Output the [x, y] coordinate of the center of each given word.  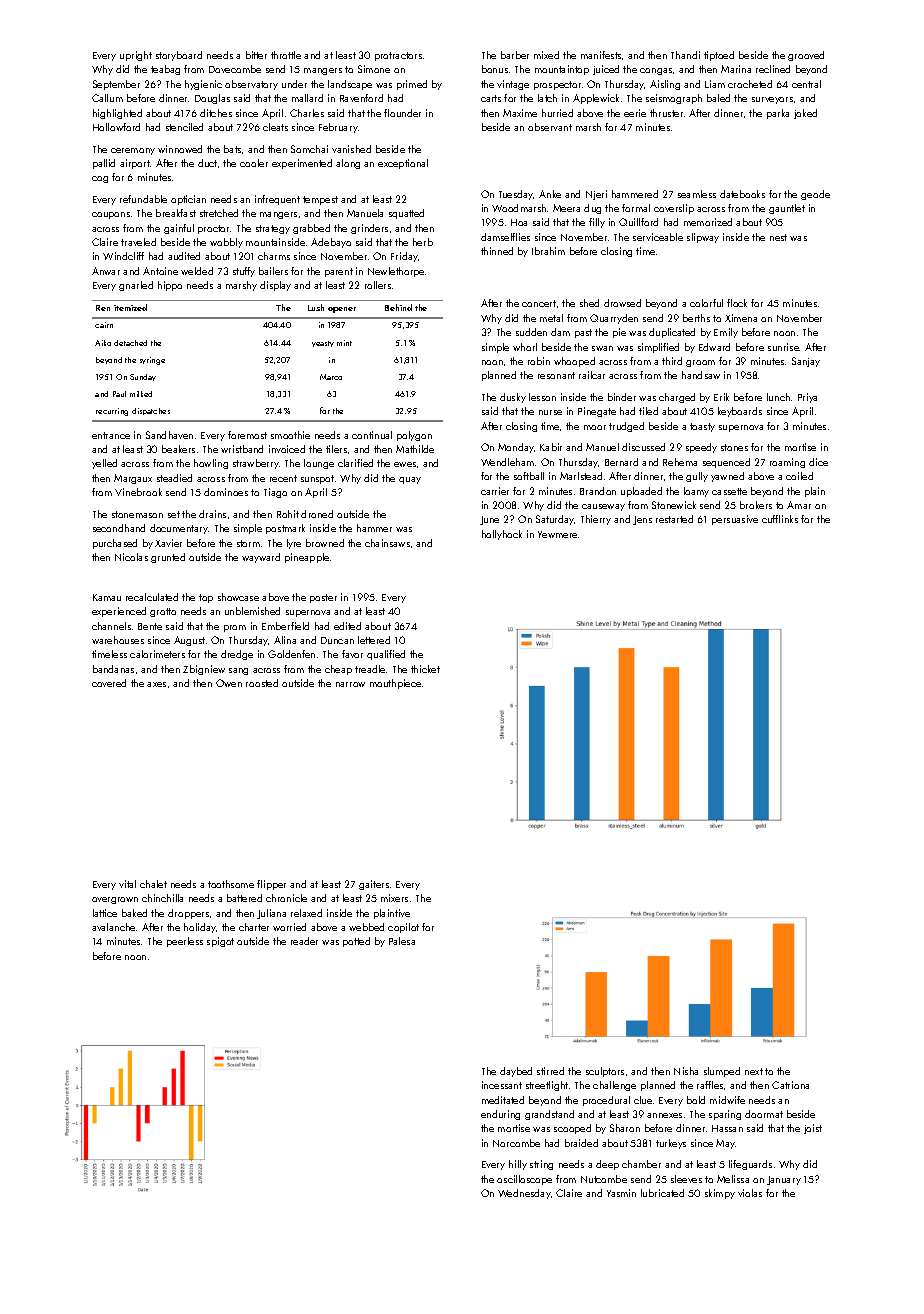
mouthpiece [395, 684]
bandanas [113, 669]
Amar [799, 505]
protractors [398, 56]
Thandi [685, 55]
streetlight [547, 1086]
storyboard [179, 56]
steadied [174, 478]
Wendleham [507, 462]
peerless [185, 942]
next [754, 1071]
